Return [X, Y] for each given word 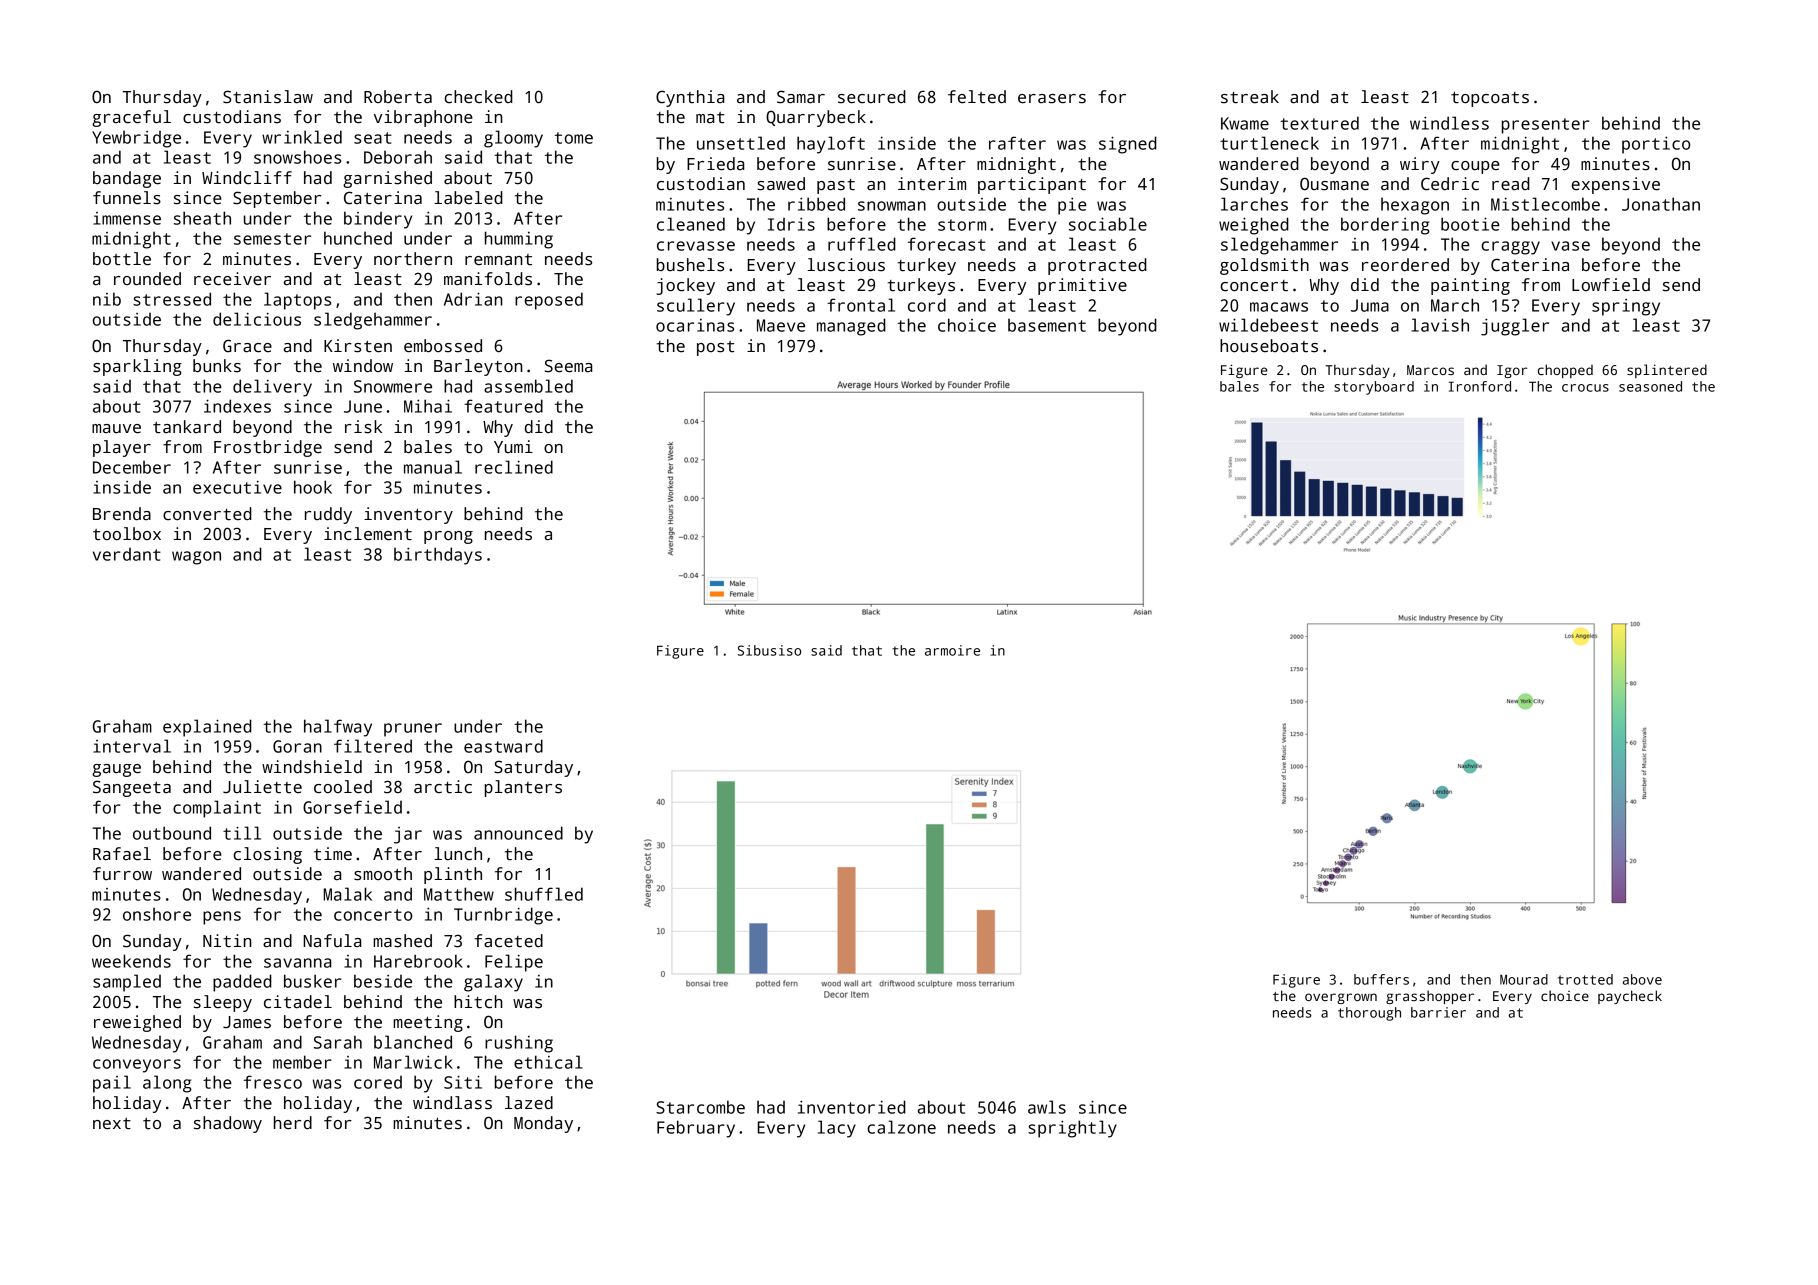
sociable [1108, 224]
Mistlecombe [1545, 204]
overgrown [1341, 998]
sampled [127, 983]
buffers [1381, 979]
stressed [172, 299]
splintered [1667, 371]
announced [518, 833]
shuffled [544, 894]
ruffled [862, 244]
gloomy [513, 139]
